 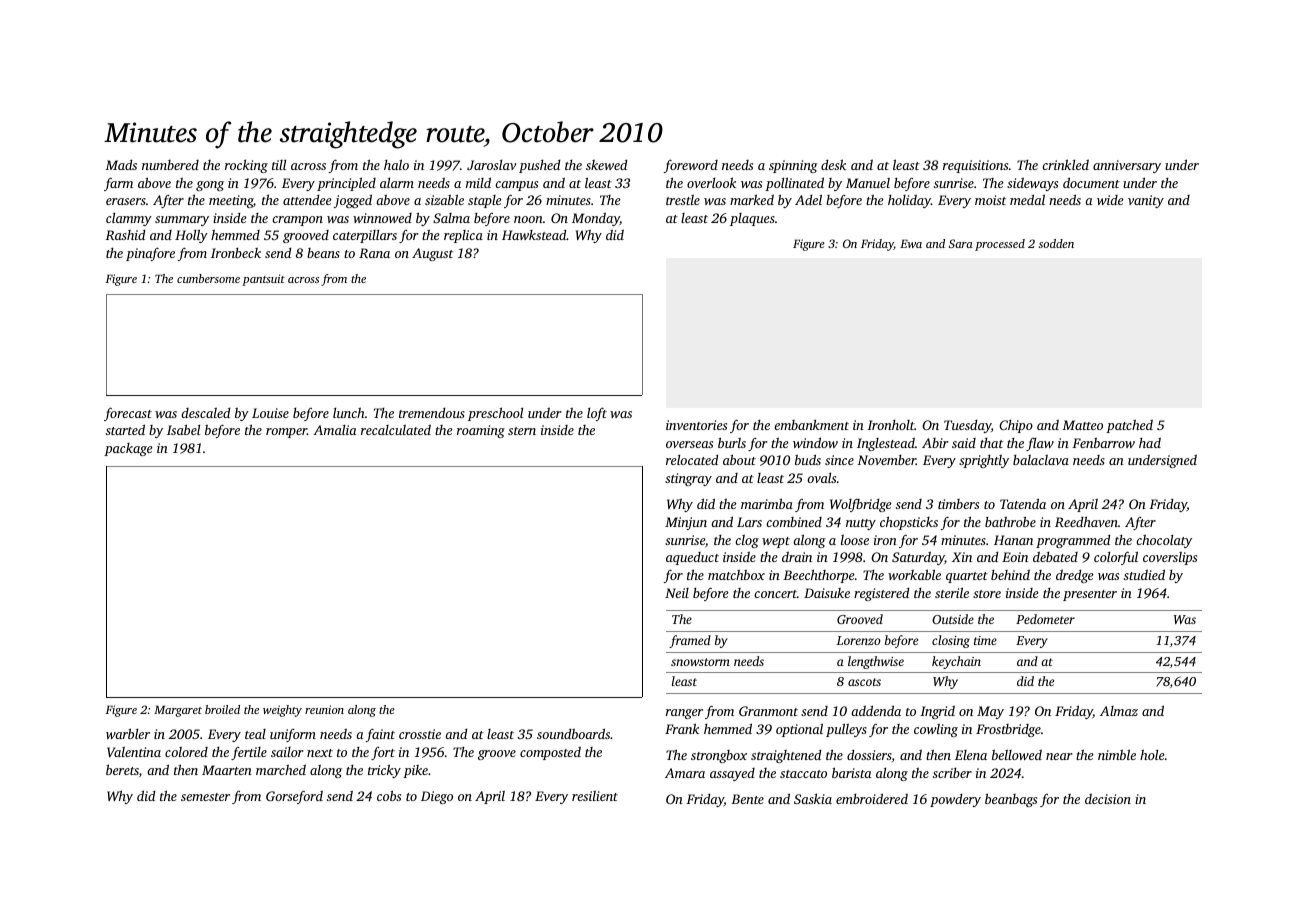 I want to click on Pedometer, so click(x=1045, y=619).
